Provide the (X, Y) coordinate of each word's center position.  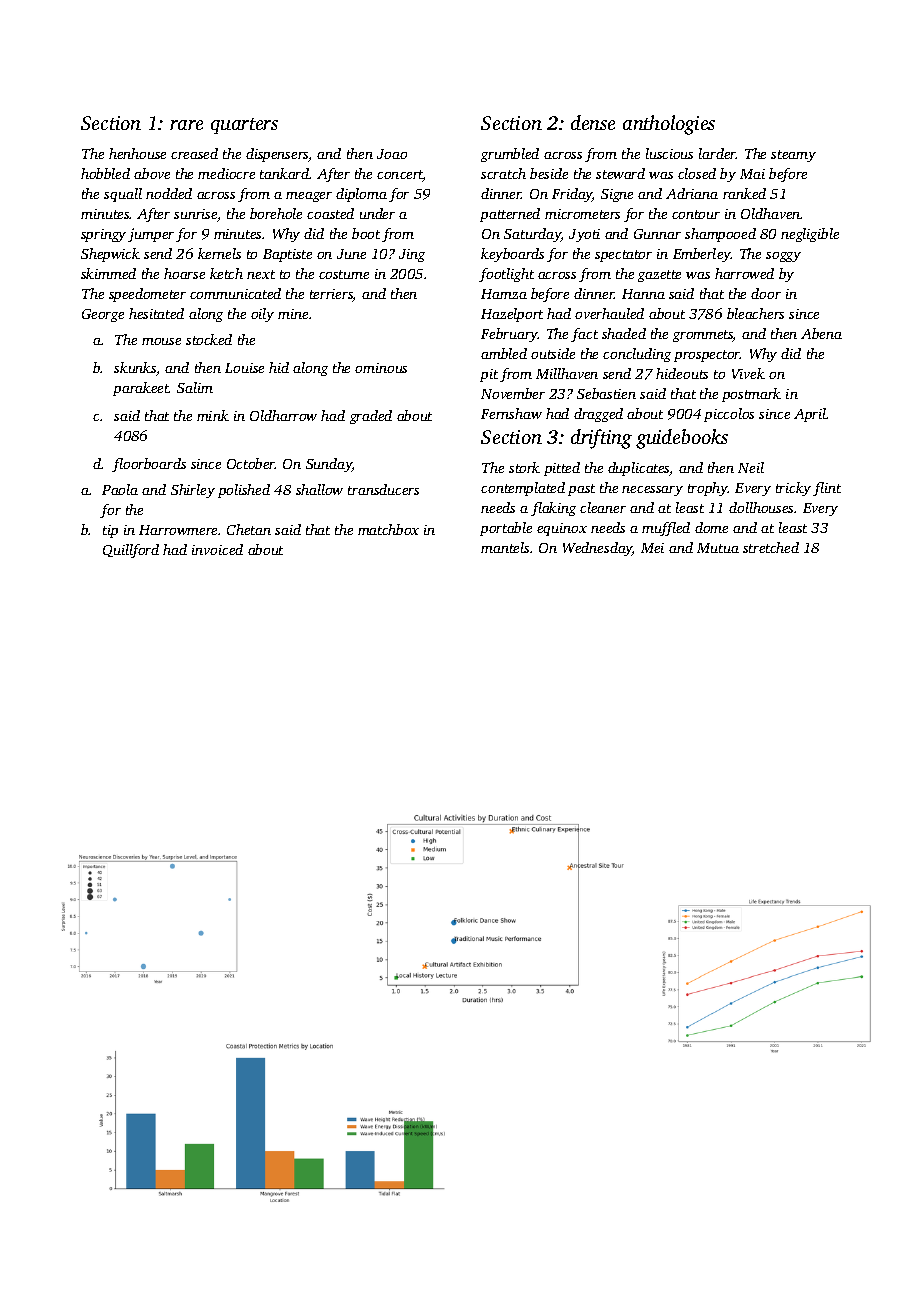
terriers (331, 295)
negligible (810, 235)
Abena (821, 333)
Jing (412, 255)
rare (186, 125)
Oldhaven (771, 213)
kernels (219, 253)
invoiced (217, 549)
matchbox (388, 529)
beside (549, 173)
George (103, 315)
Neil (751, 467)
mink (213, 415)
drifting (601, 439)
